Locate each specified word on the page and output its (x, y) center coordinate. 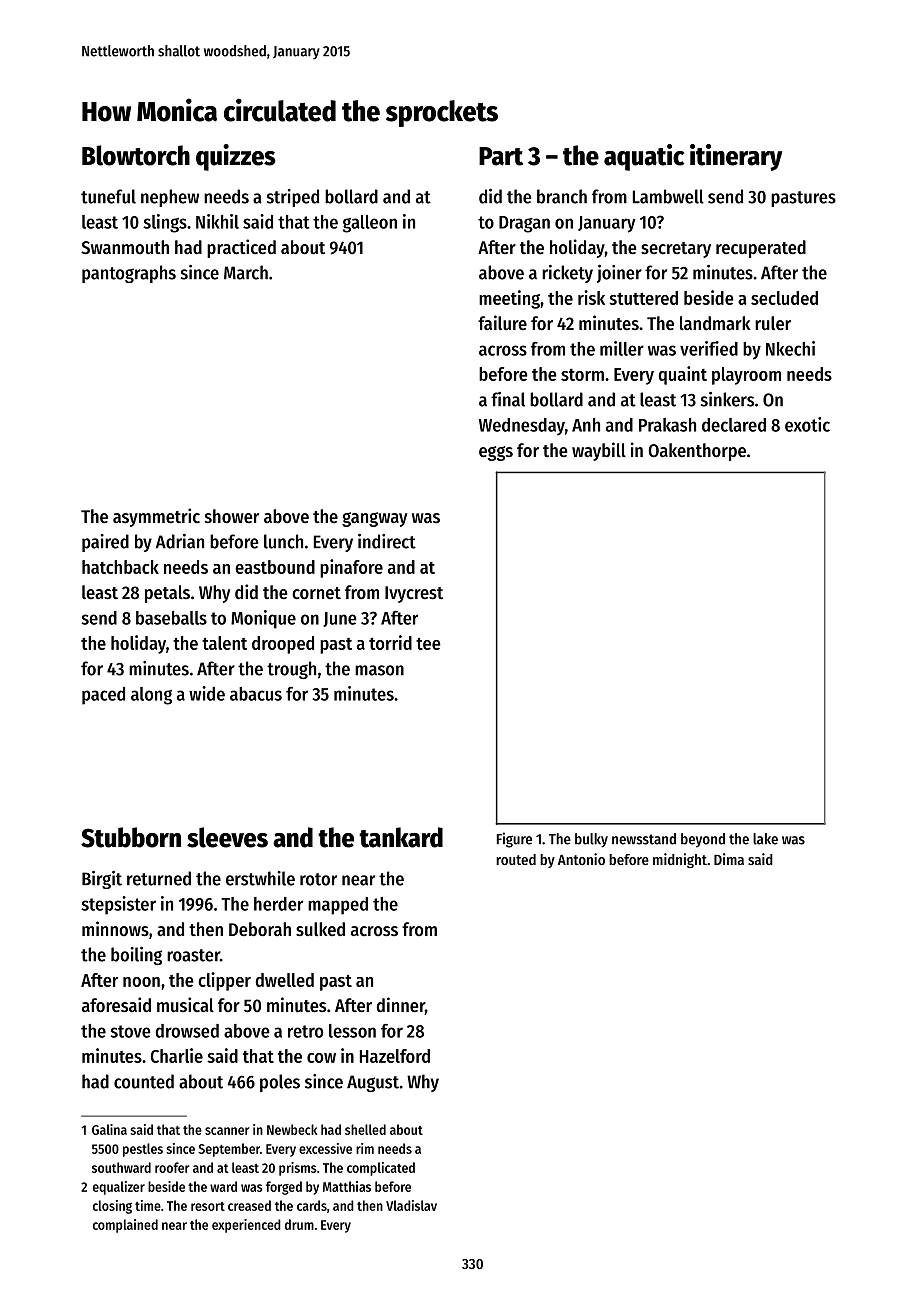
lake (765, 839)
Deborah (260, 929)
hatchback (120, 567)
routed (516, 859)
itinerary (736, 157)
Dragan (524, 224)
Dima (729, 859)
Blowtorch (136, 155)
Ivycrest (414, 594)
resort (208, 1206)
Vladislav (411, 1205)
